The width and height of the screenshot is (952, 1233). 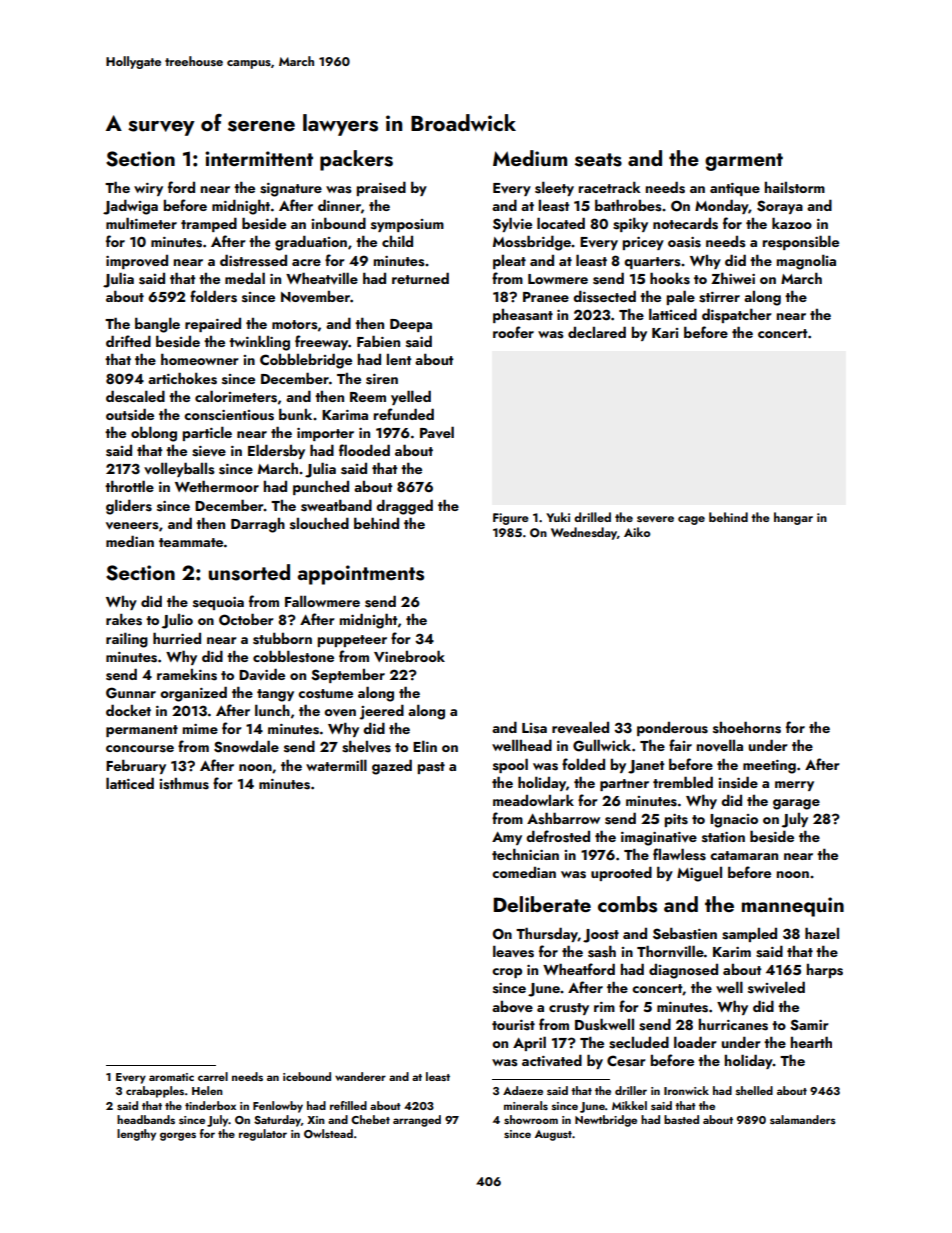 What do you see at coordinates (352, 641) in the screenshot?
I see `puppeteer` at bounding box center [352, 641].
